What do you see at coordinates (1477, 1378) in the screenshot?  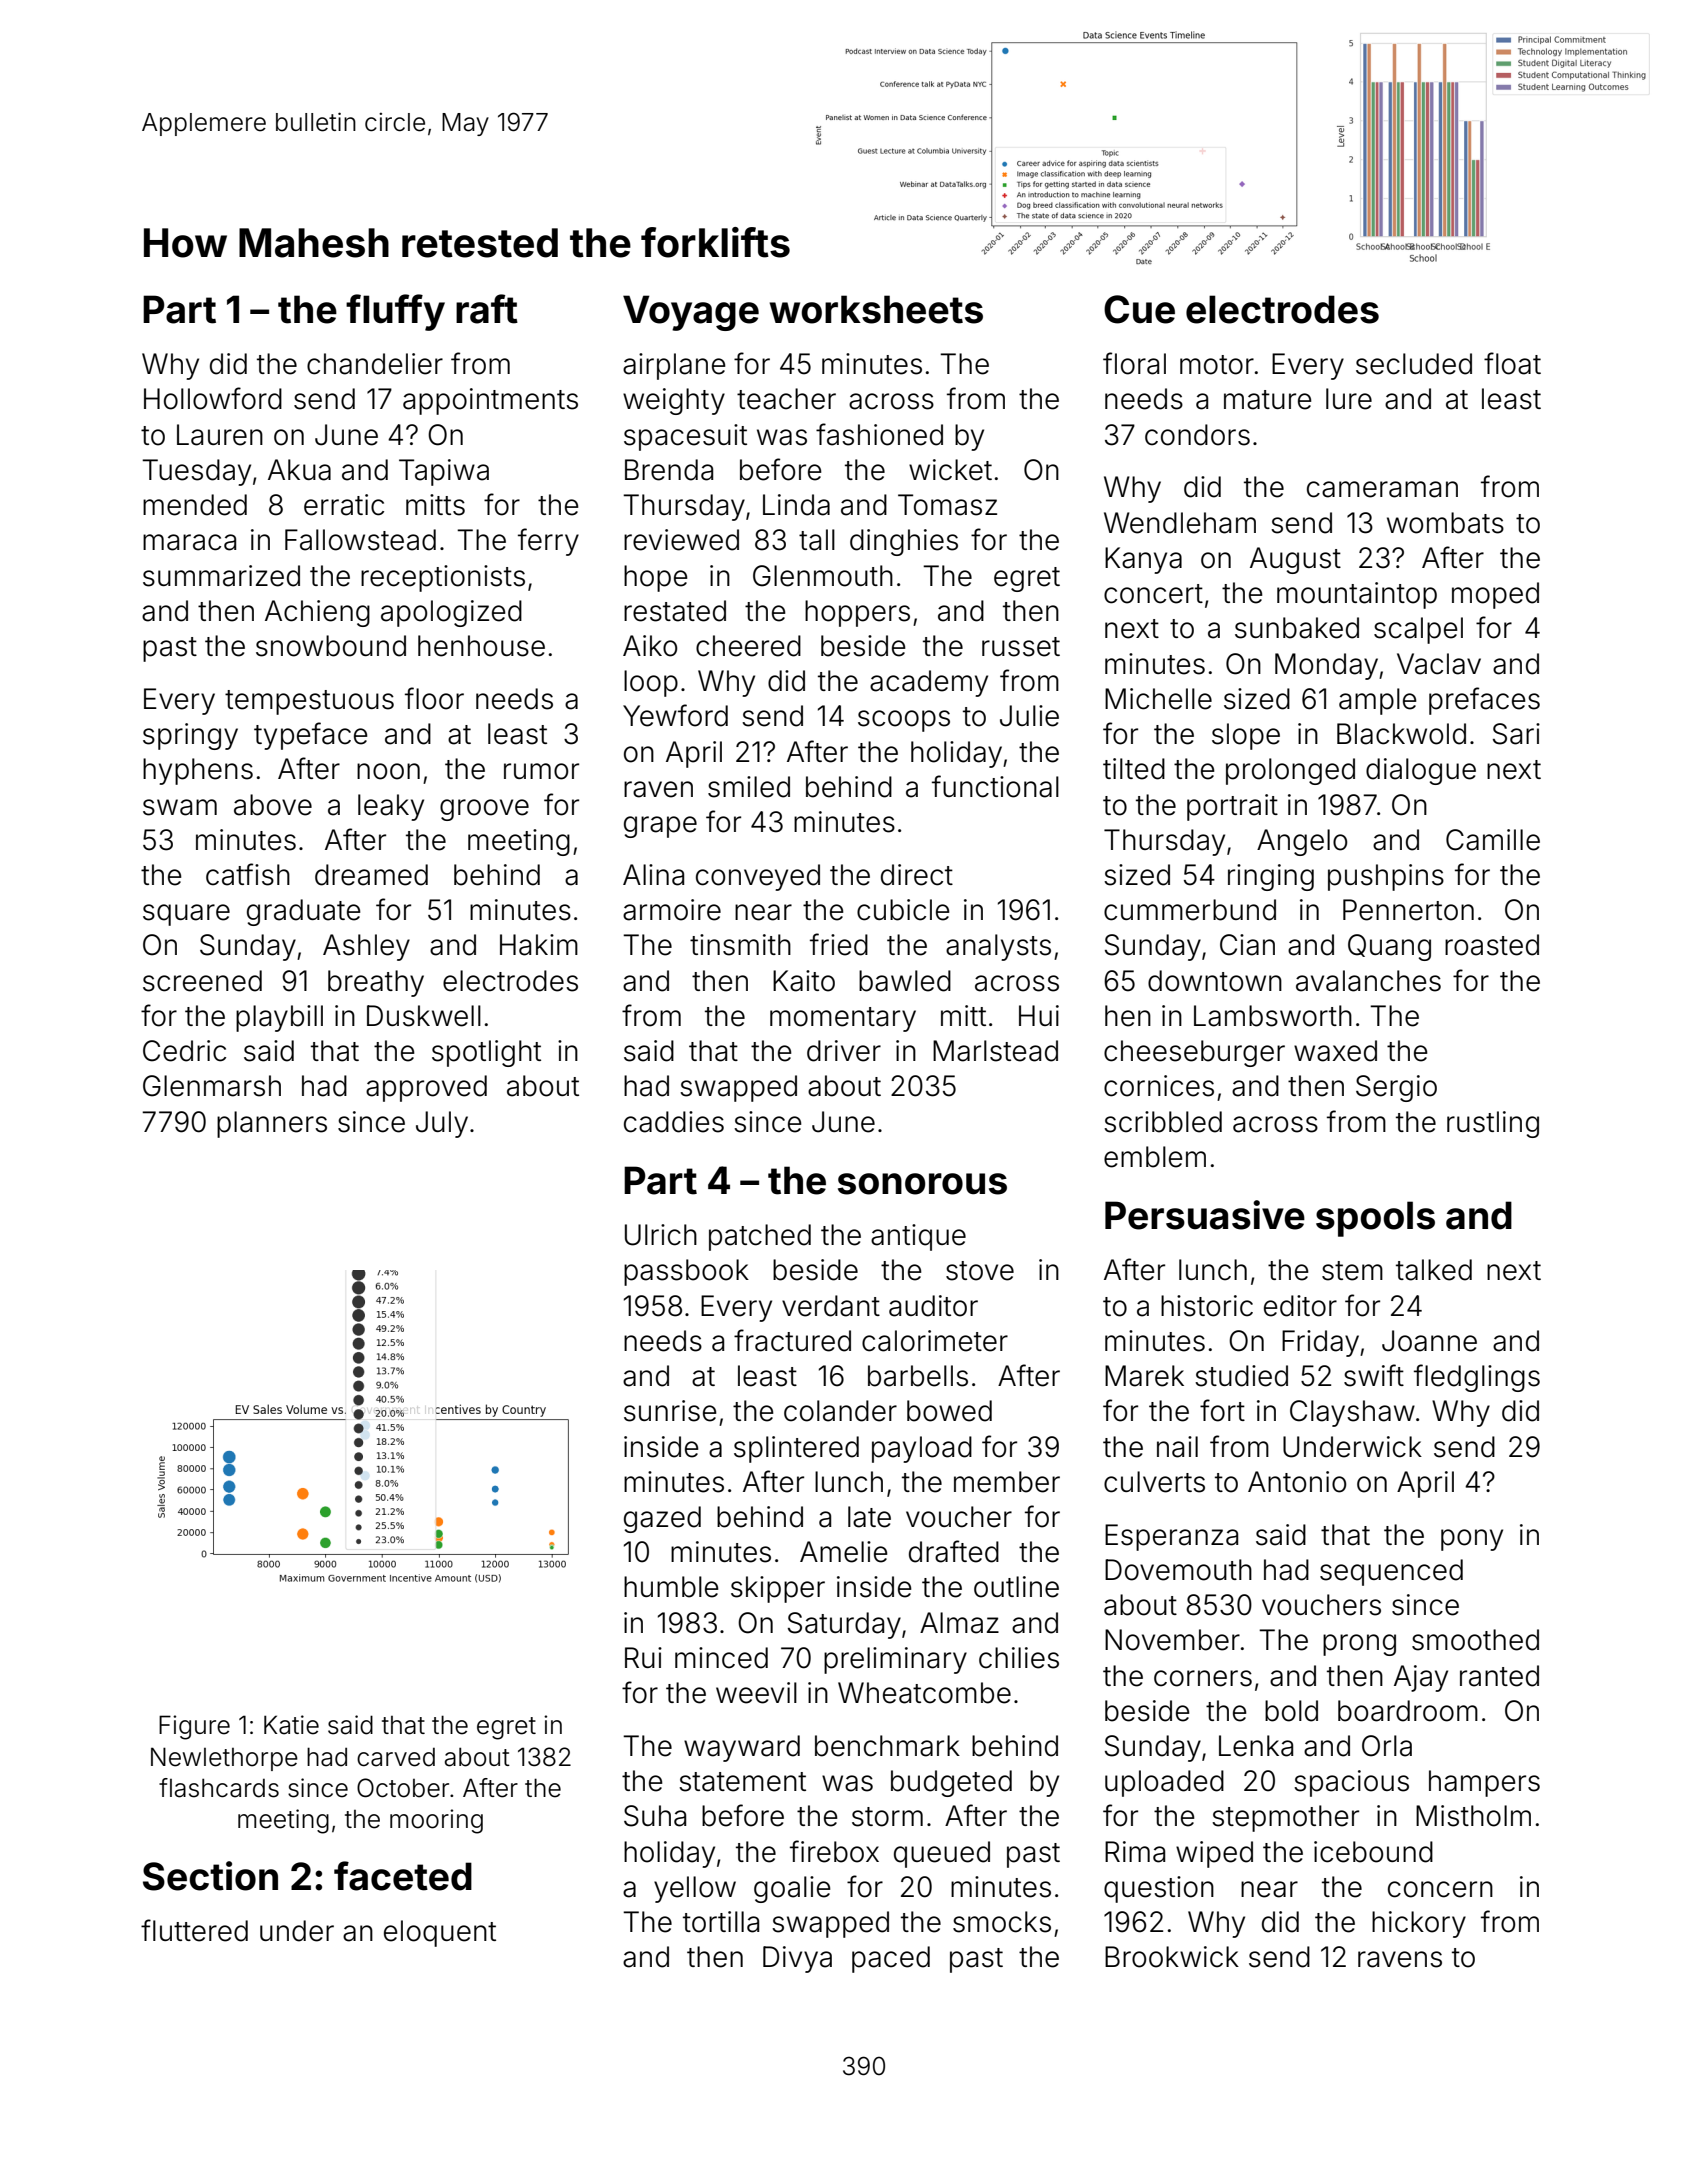 I see `fledglings` at bounding box center [1477, 1378].
